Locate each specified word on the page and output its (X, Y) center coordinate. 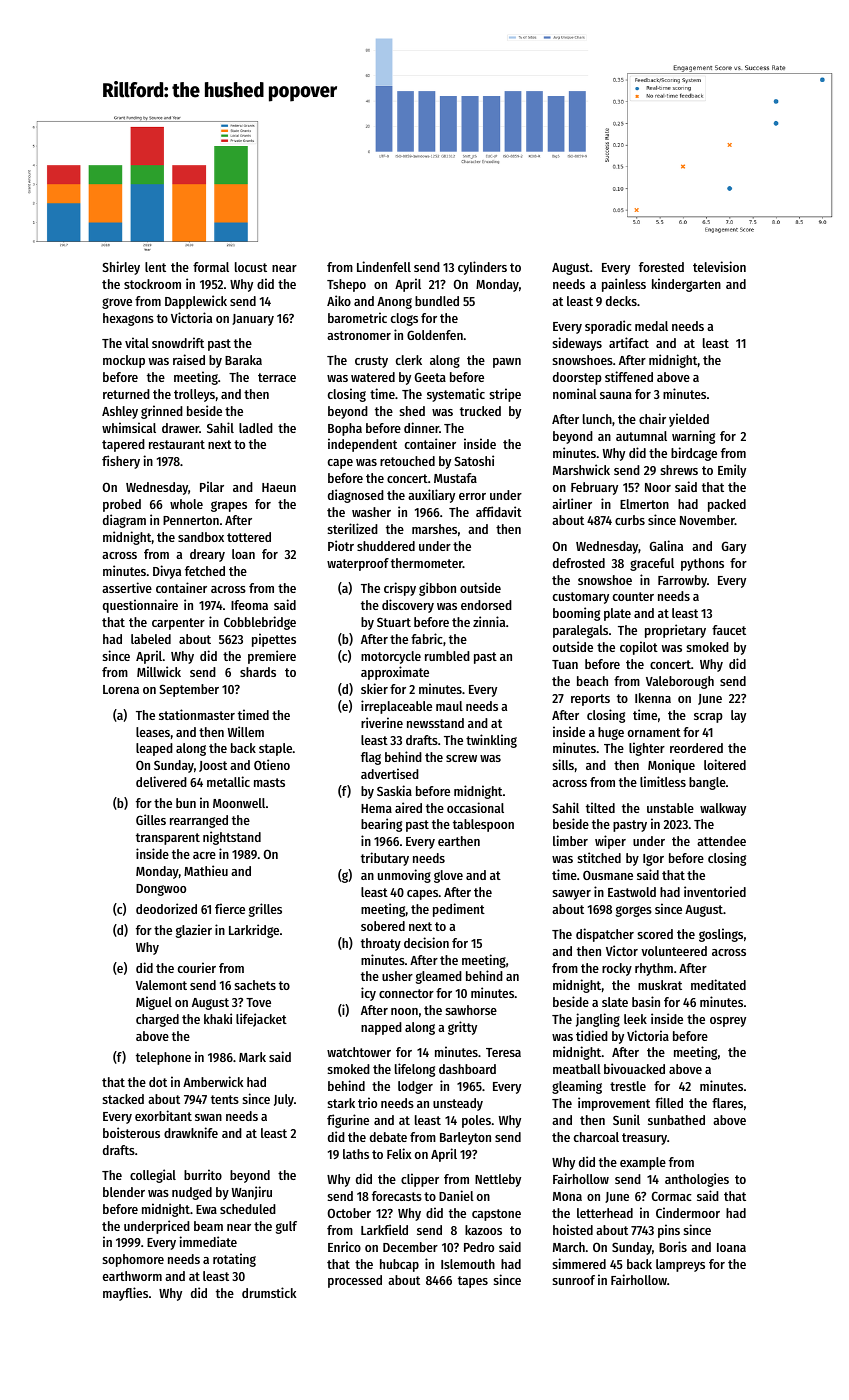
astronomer (359, 335)
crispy (400, 589)
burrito (203, 1174)
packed (727, 505)
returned (126, 394)
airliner (572, 503)
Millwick (159, 671)
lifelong (415, 1070)
